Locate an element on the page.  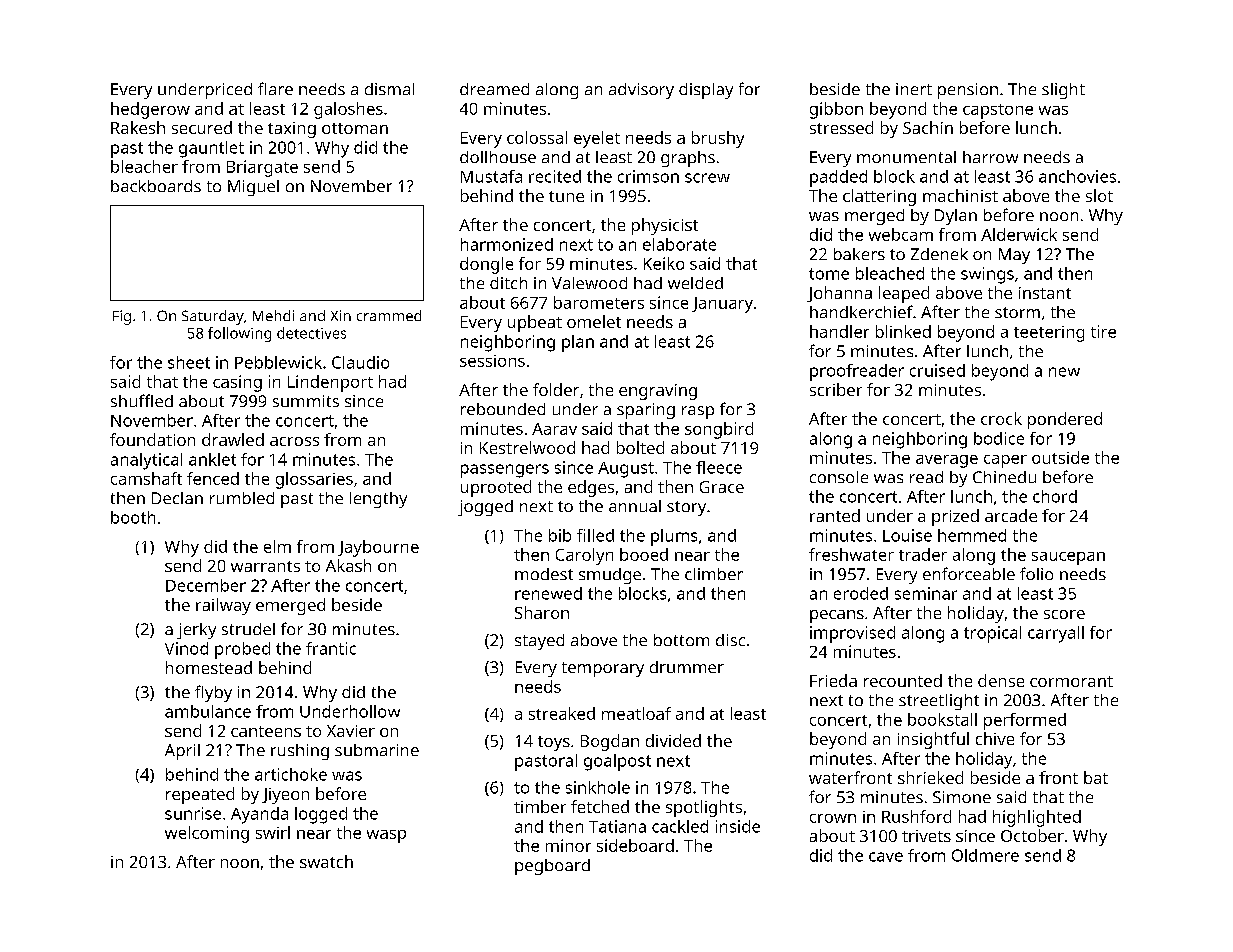
Miguel is located at coordinates (253, 188).
